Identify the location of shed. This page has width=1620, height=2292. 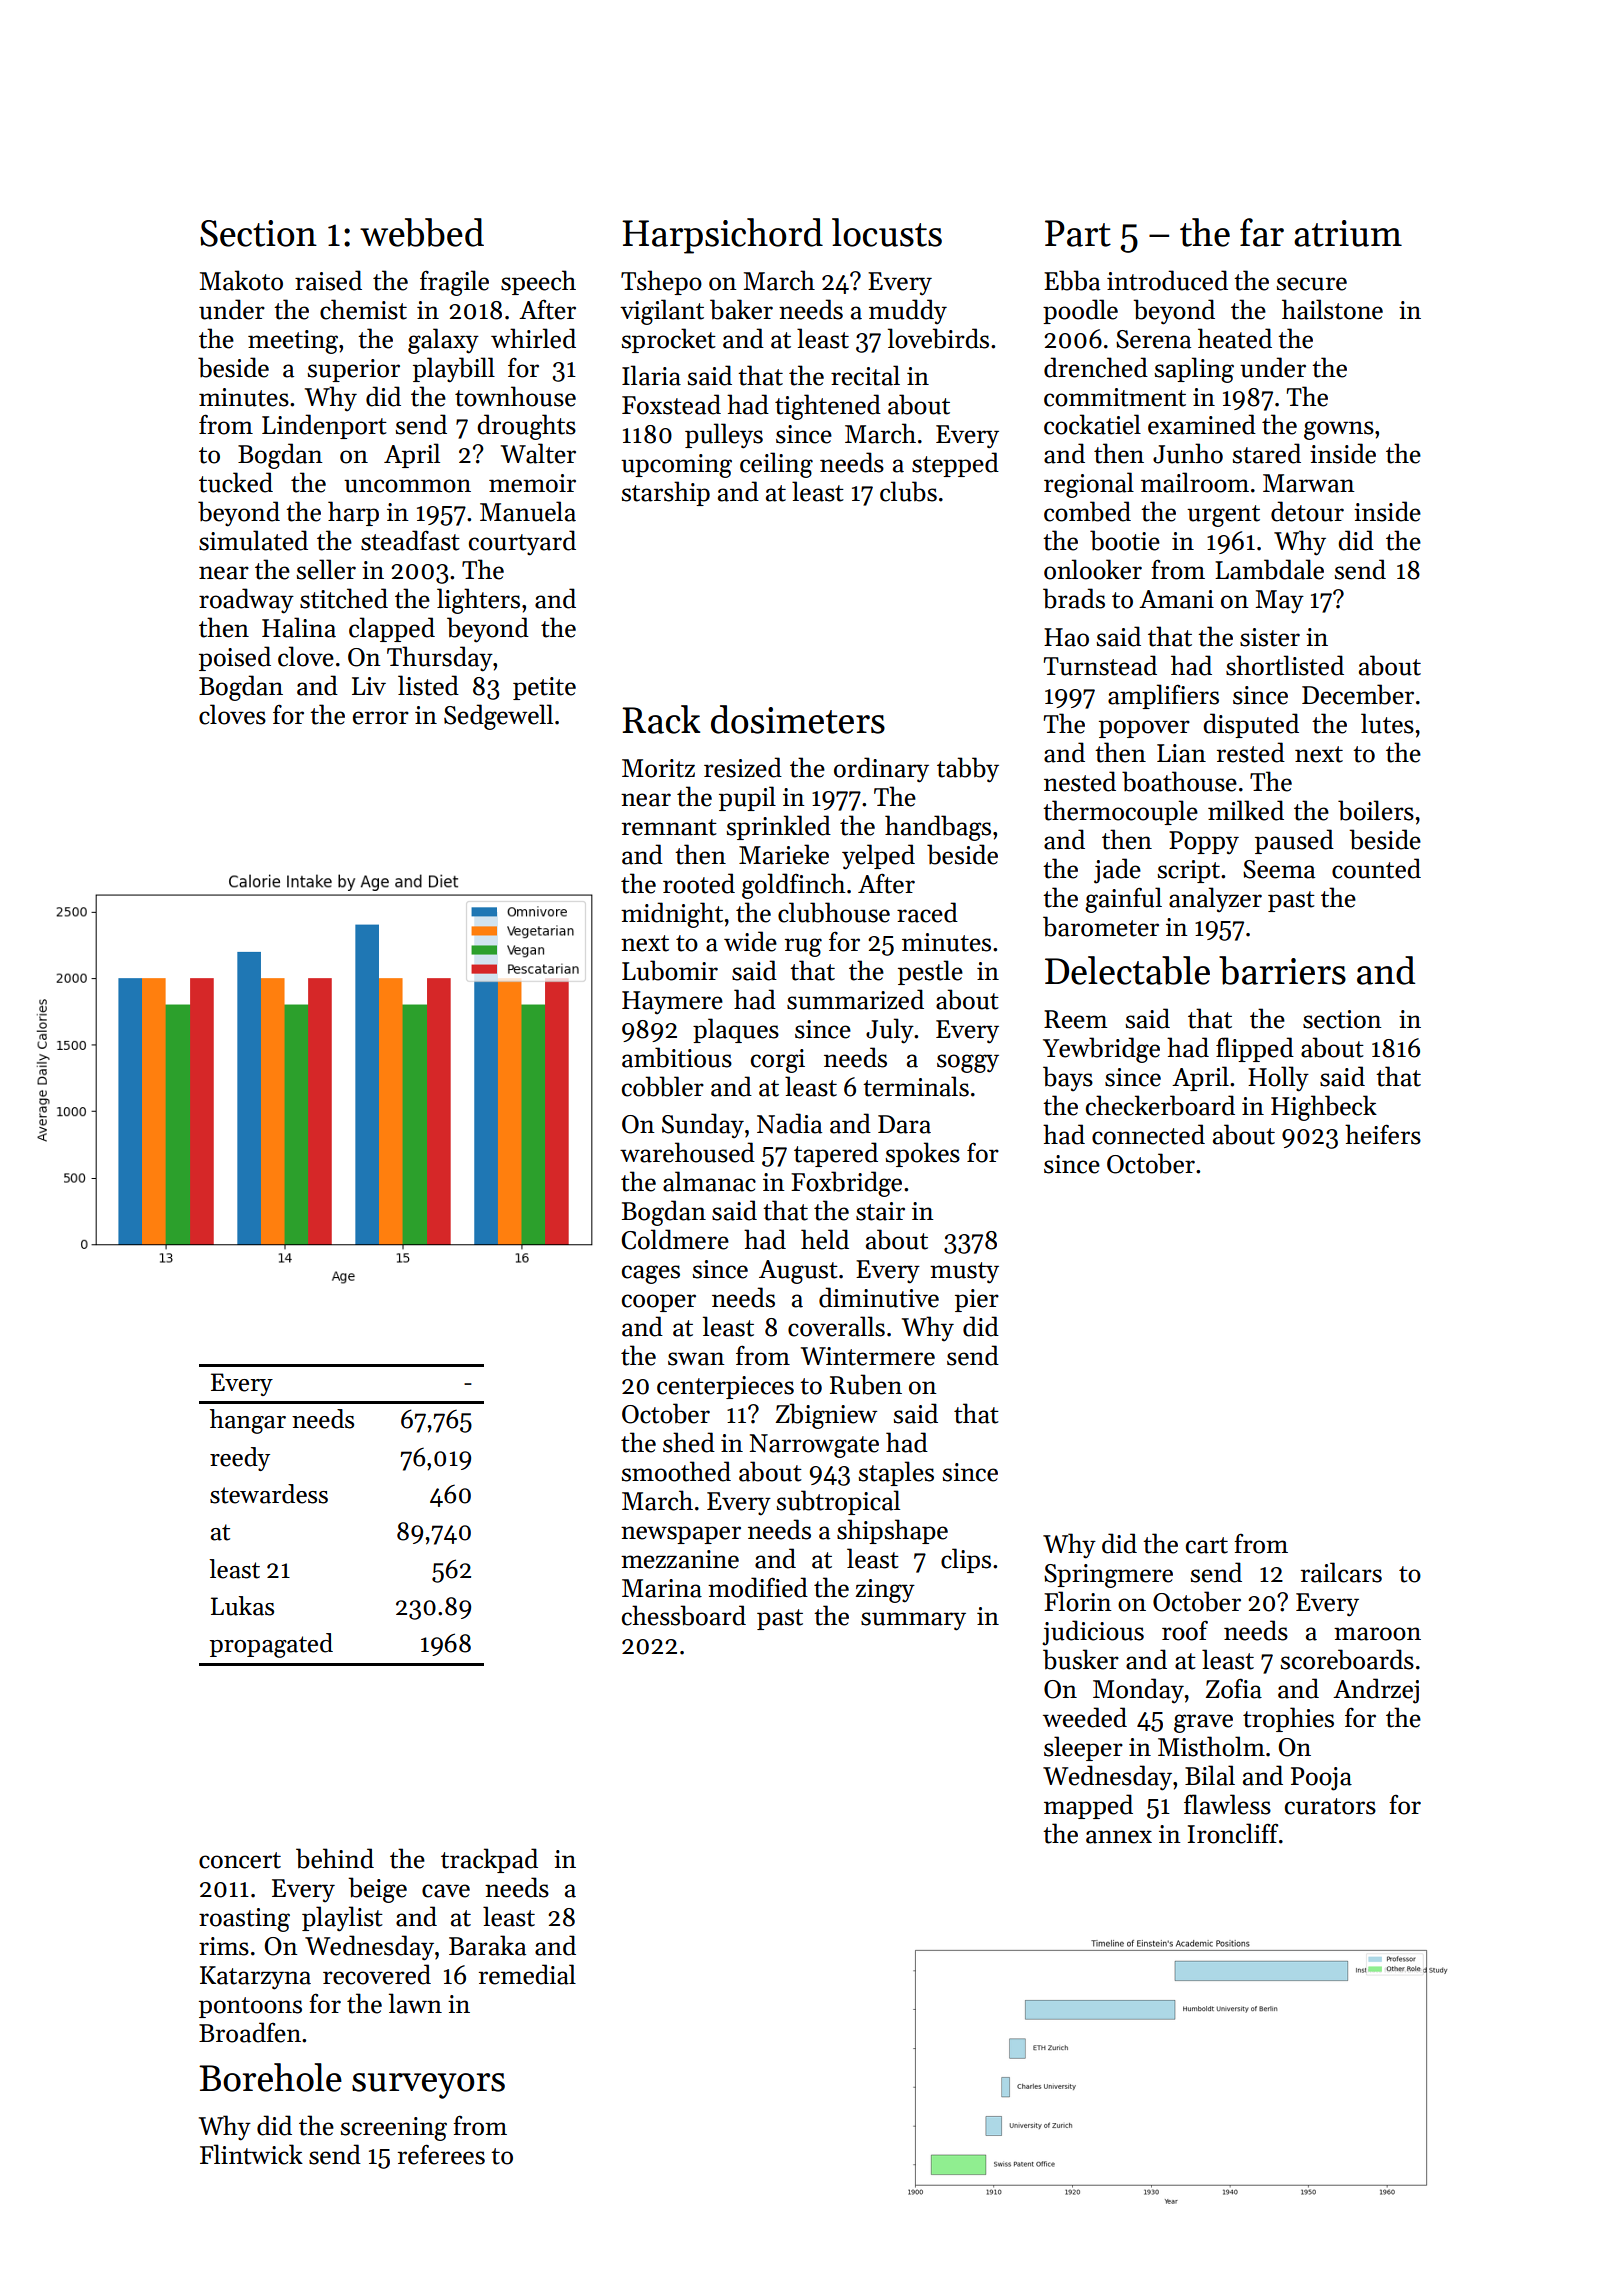
(689, 1442).
